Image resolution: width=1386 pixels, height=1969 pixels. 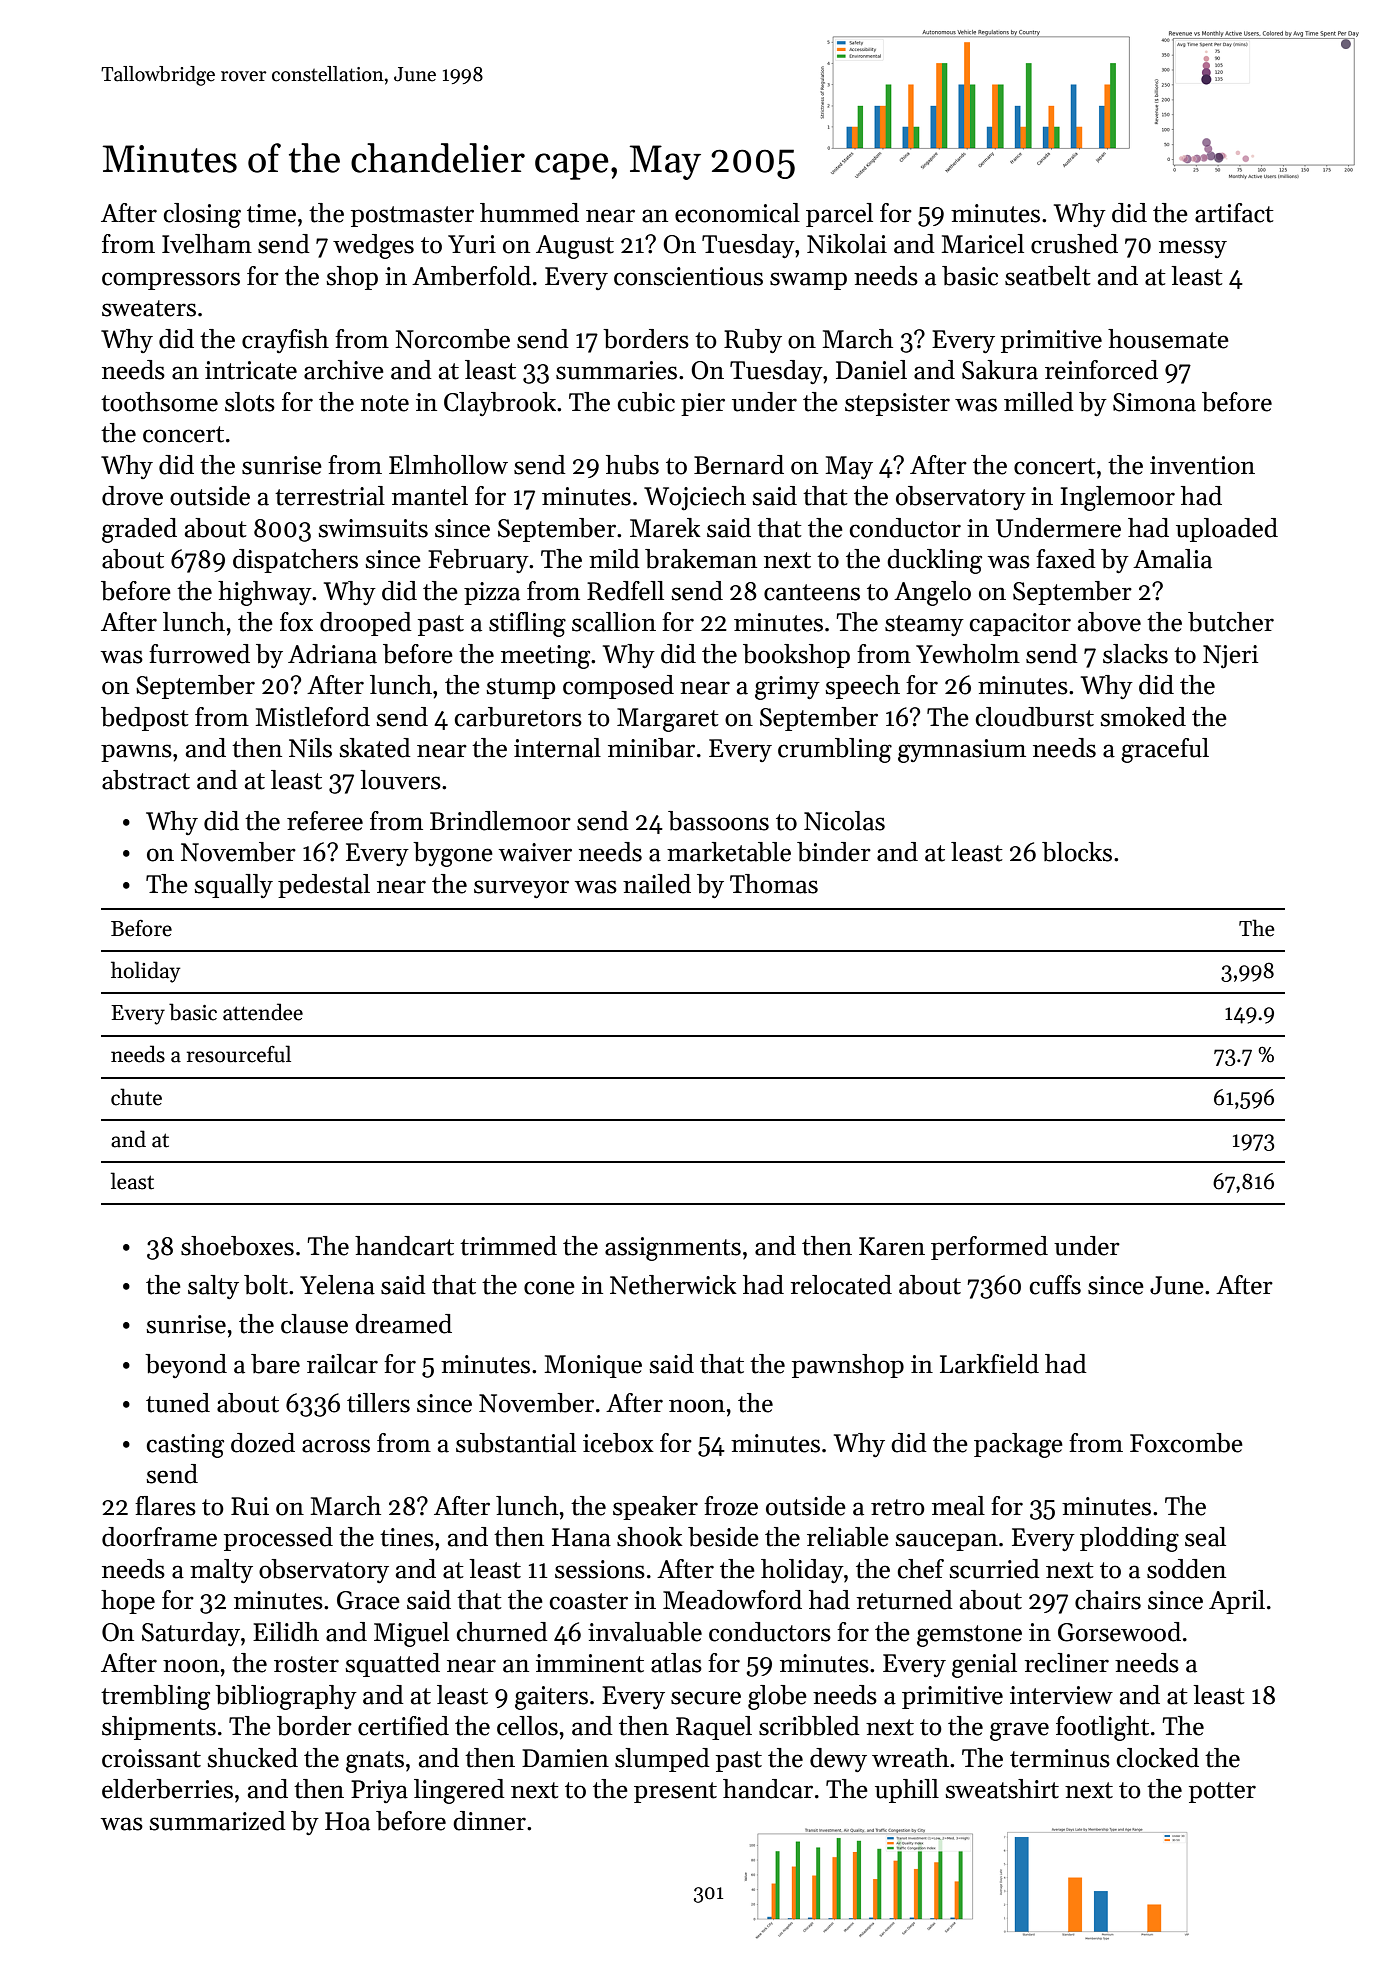 I want to click on Sakura, so click(x=1000, y=370).
